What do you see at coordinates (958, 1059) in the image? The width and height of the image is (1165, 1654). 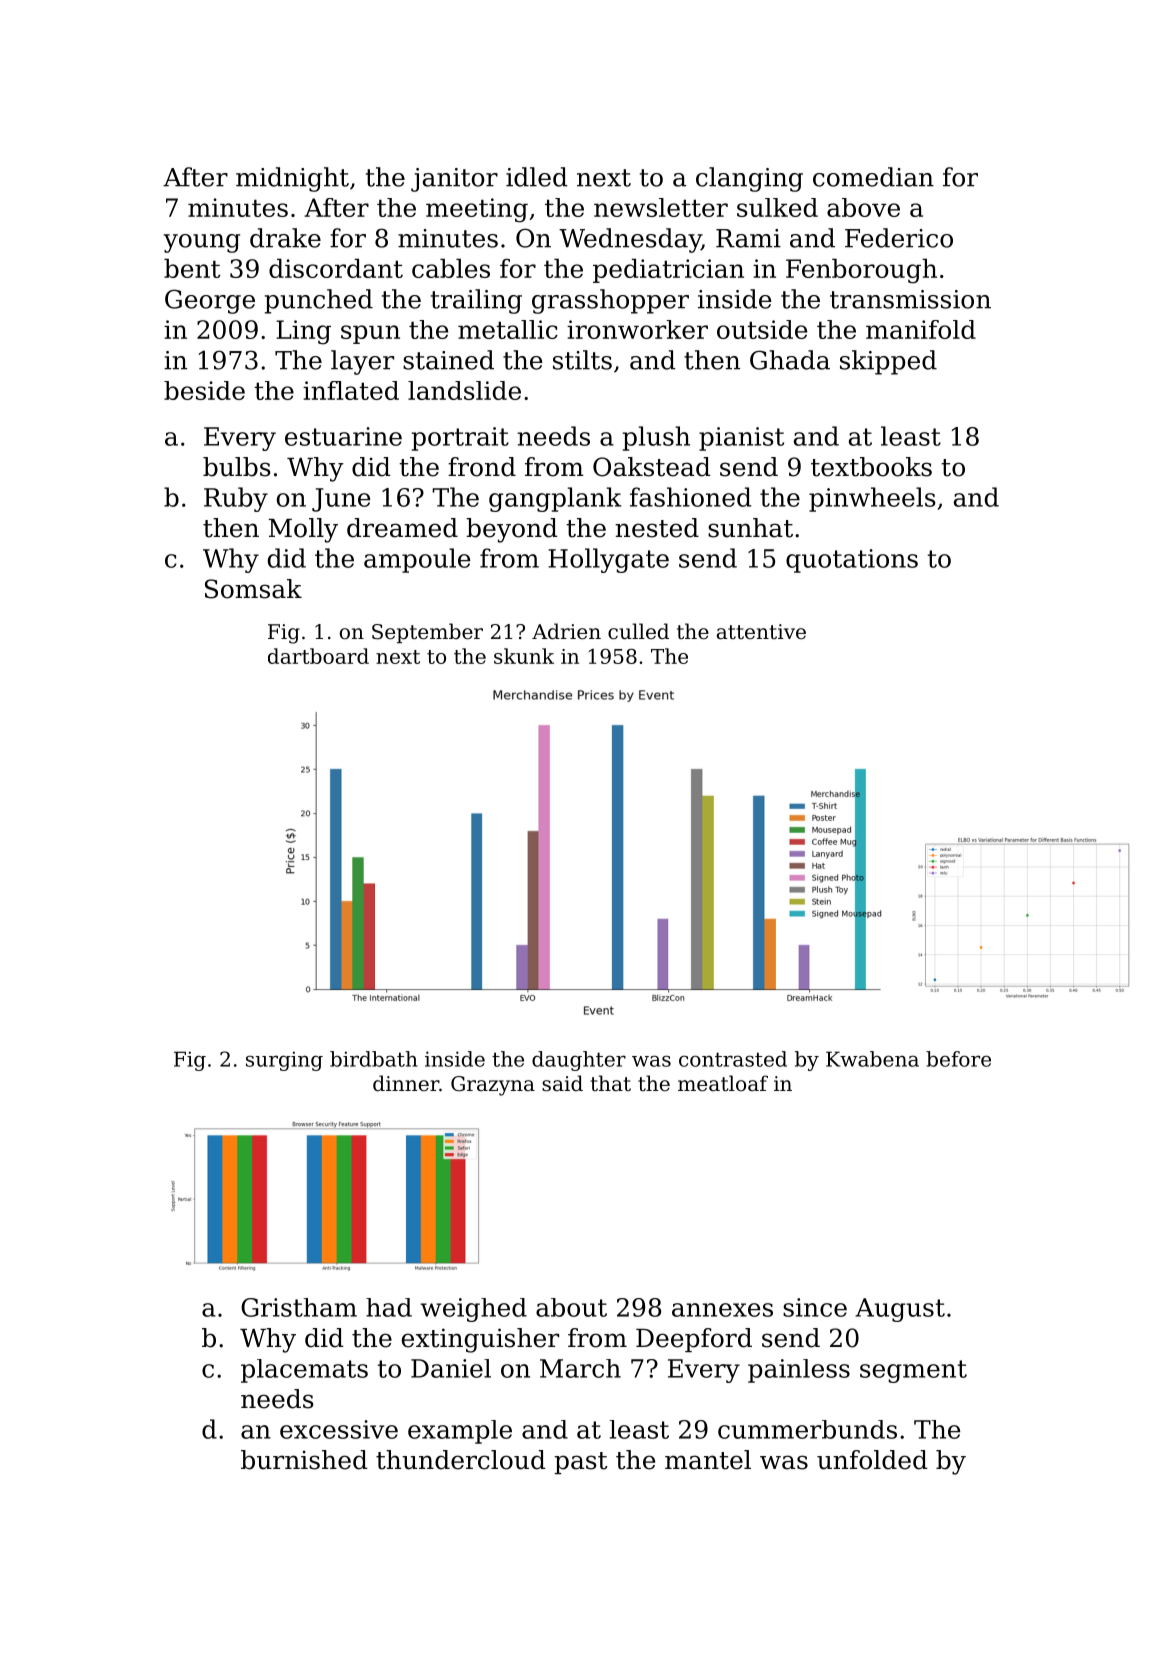 I see `before` at bounding box center [958, 1059].
